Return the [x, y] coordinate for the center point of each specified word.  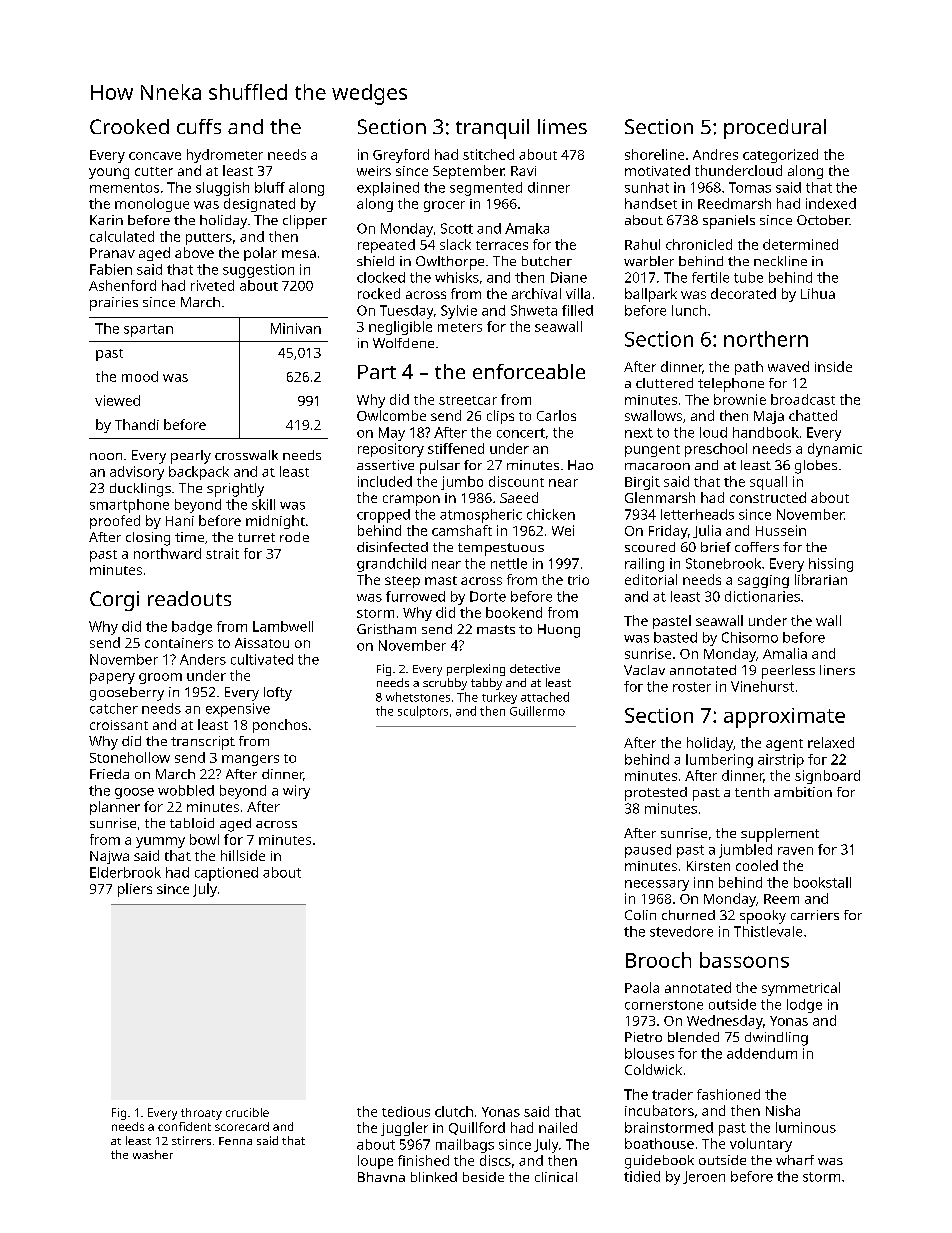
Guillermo [537, 711]
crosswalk [246, 455]
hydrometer [225, 156]
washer [153, 1154]
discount [516, 481]
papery [112, 678]
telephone [731, 385]
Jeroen [704, 1177]
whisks [457, 277]
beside [483, 1177]
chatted [813, 415]
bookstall [822, 882]
